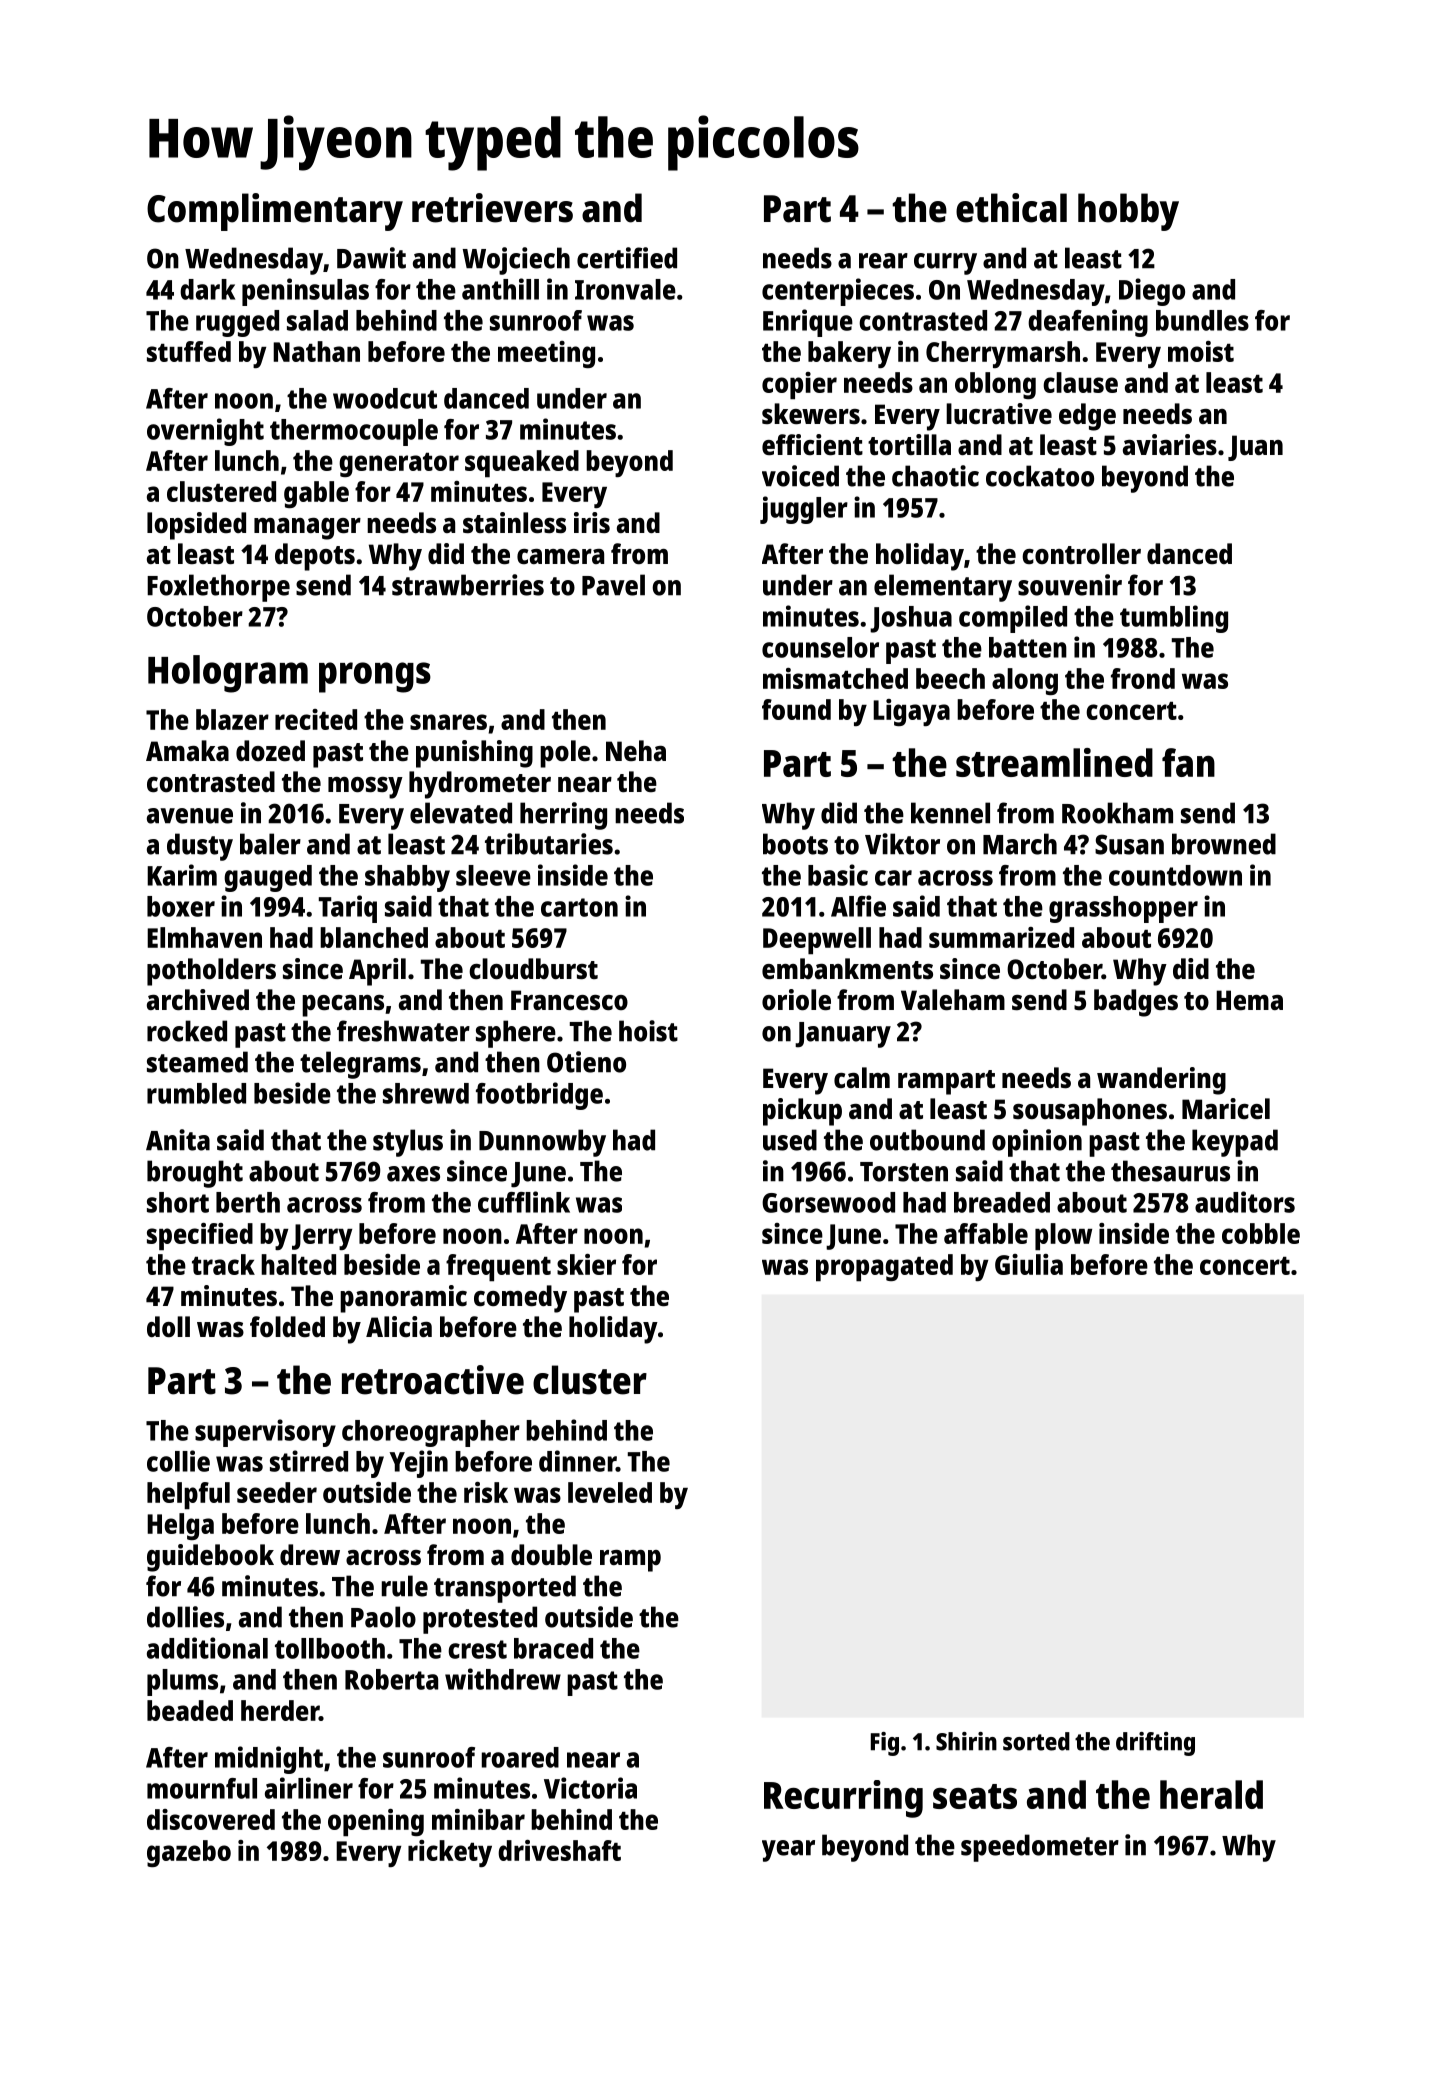 Image resolution: width=1450 pixels, height=2100 pixels. Describe the element at coordinates (577, 1461) in the document. I see `dinner` at that location.
